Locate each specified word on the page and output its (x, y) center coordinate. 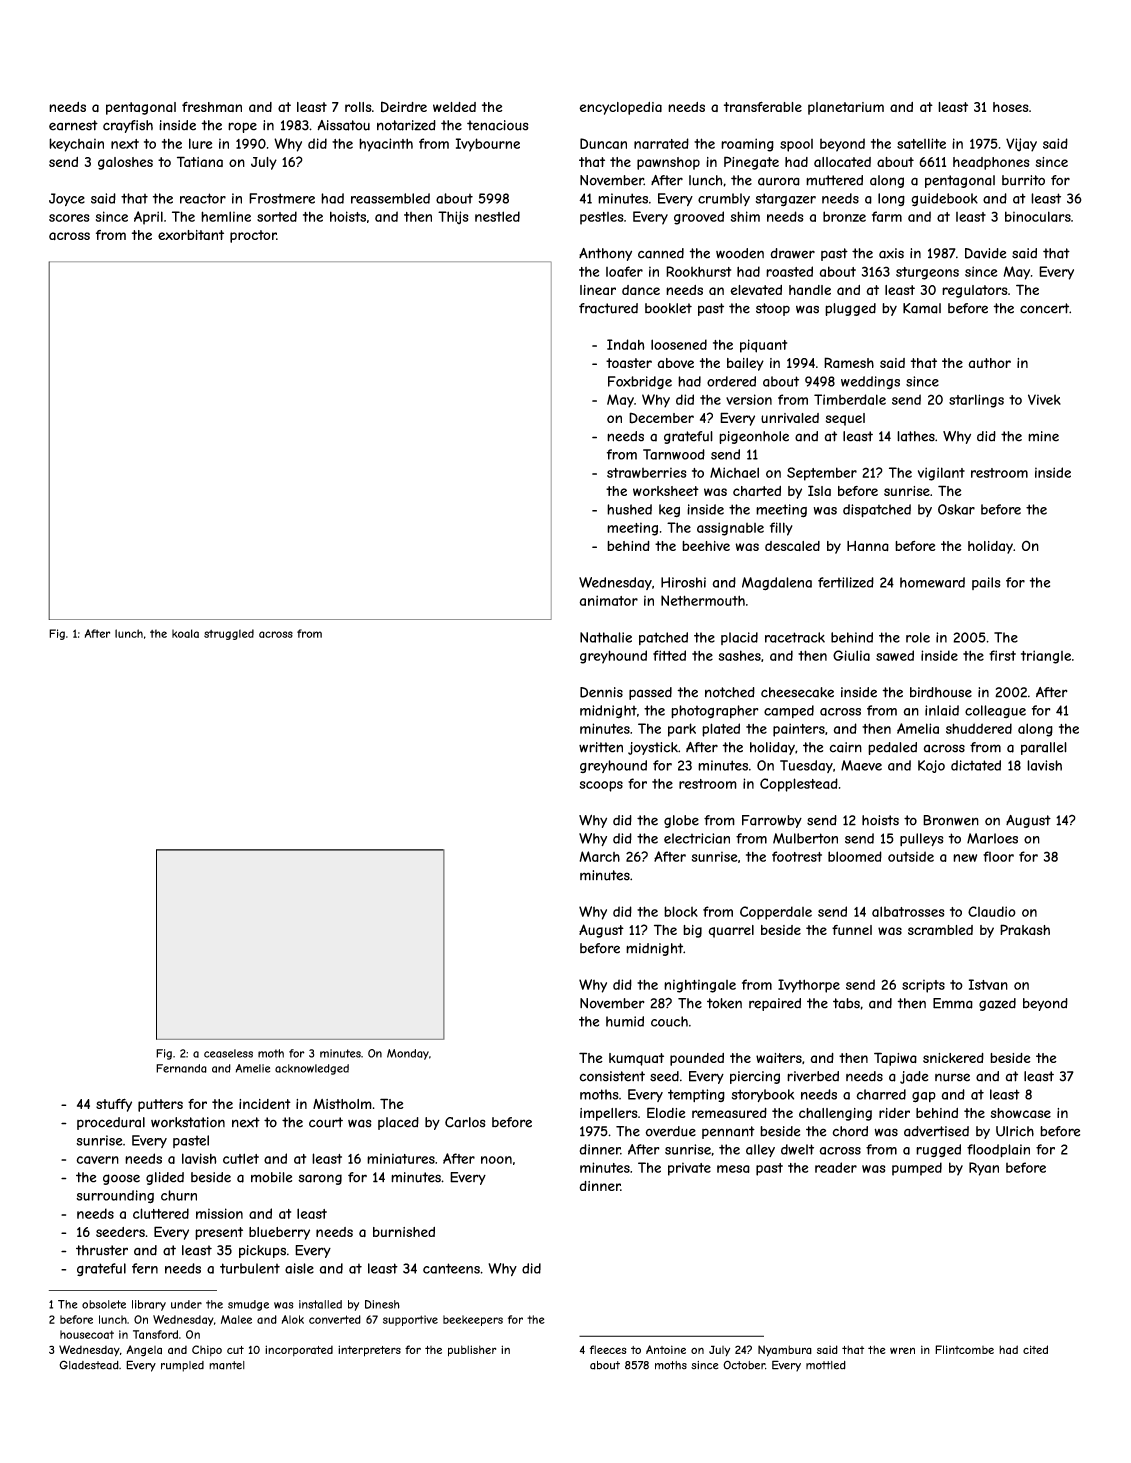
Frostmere (282, 198)
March (599, 856)
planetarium (846, 108)
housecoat (87, 1334)
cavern (97, 1160)
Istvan (988, 984)
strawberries (647, 472)
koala (185, 633)
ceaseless (228, 1053)
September (822, 474)
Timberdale (850, 399)
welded (454, 107)
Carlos (465, 1122)
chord (850, 1131)
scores (69, 218)
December (661, 418)
